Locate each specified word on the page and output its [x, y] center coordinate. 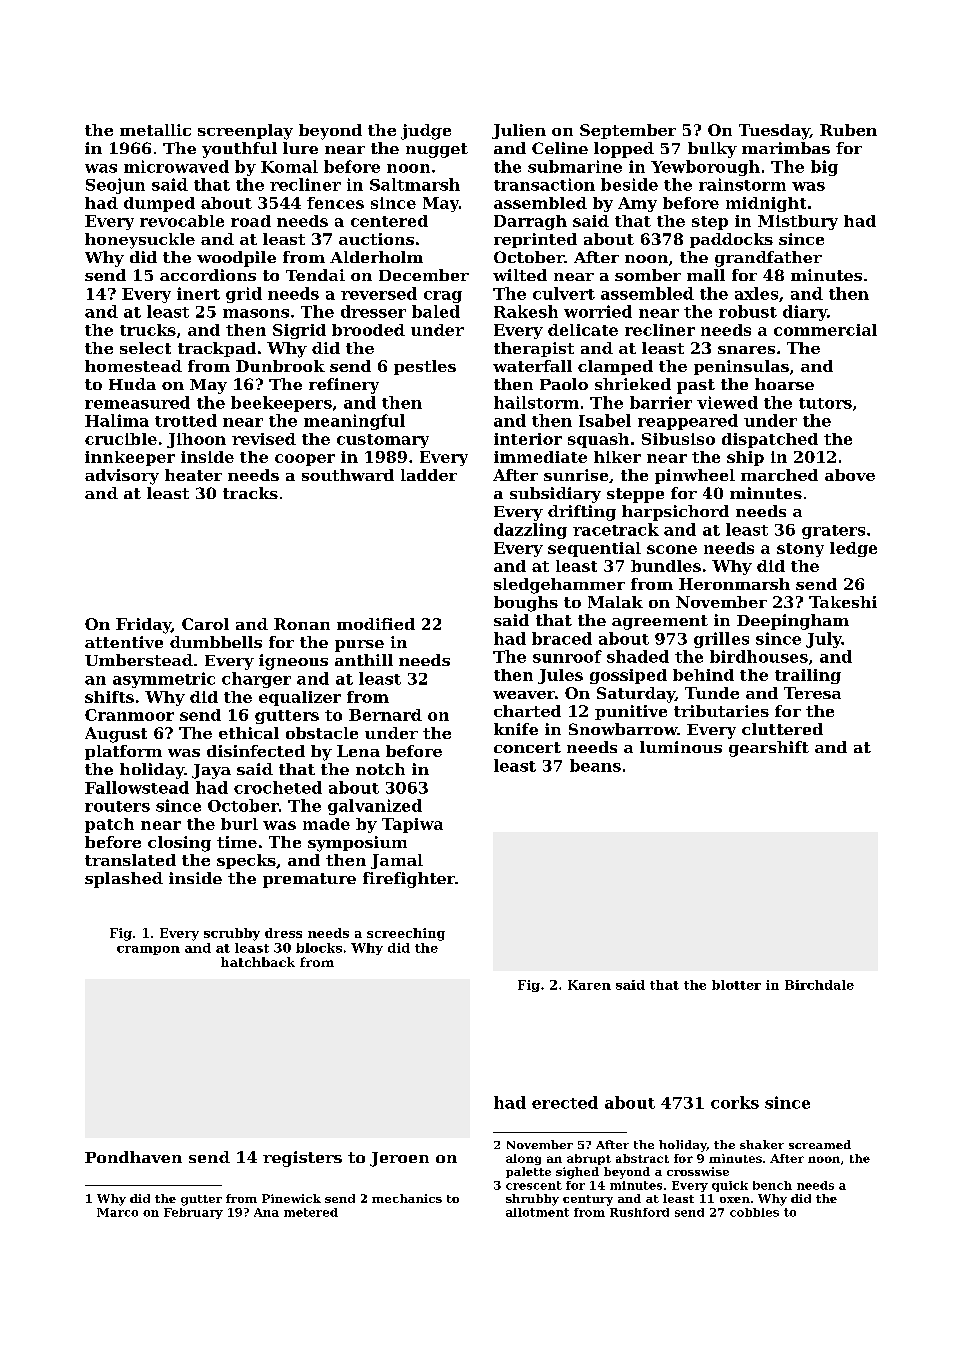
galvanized [375, 807]
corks [735, 1102]
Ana [266, 1212]
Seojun [115, 186]
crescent [534, 1185]
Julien [519, 131]
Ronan [302, 624]
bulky [712, 150]
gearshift [769, 749]
